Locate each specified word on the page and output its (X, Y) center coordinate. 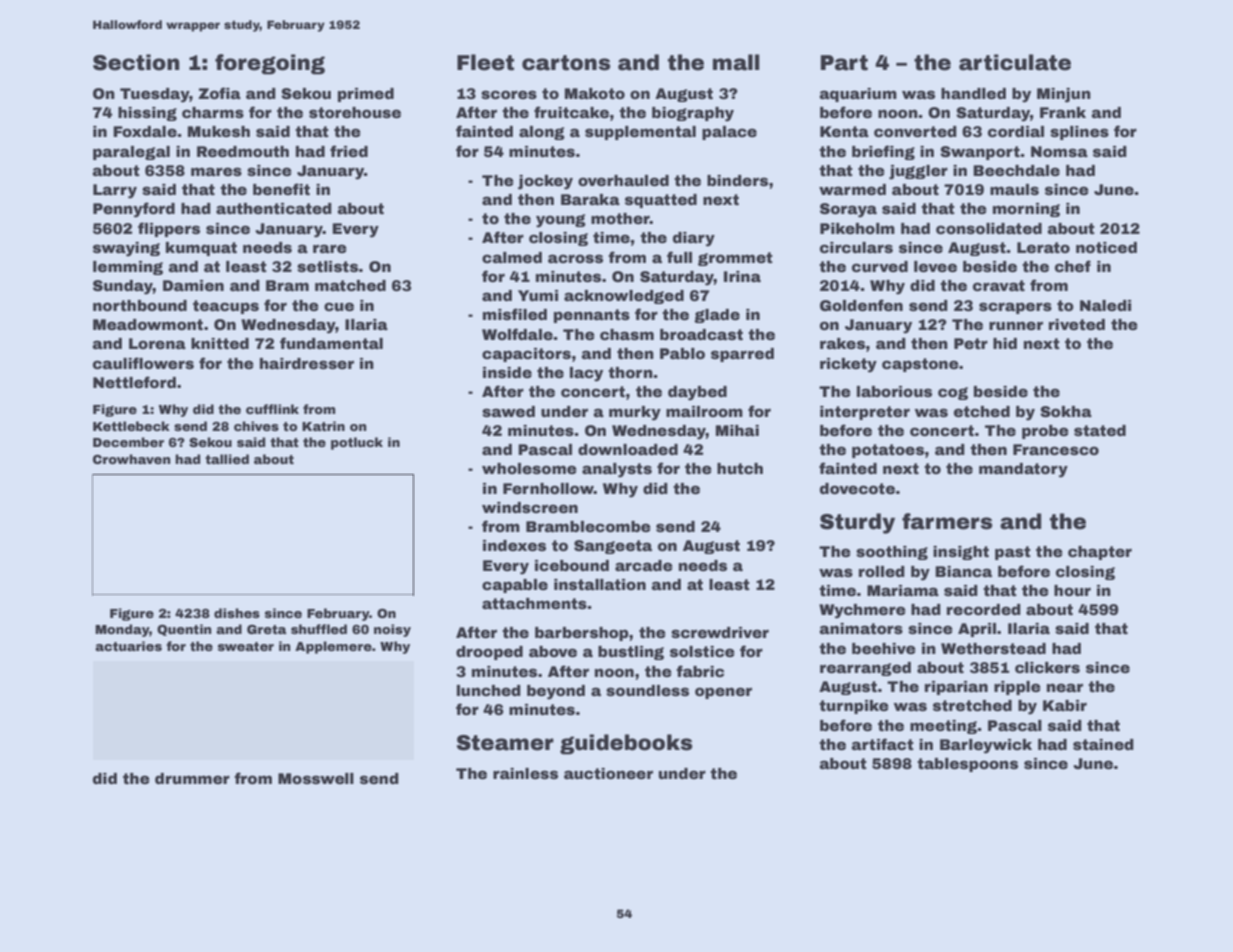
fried (349, 151)
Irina (742, 276)
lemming (128, 268)
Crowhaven (132, 459)
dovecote (857, 488)
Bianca (963, 571)
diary (694, 239)
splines (1079, 133)
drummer (192, 778)
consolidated (989, 228)
